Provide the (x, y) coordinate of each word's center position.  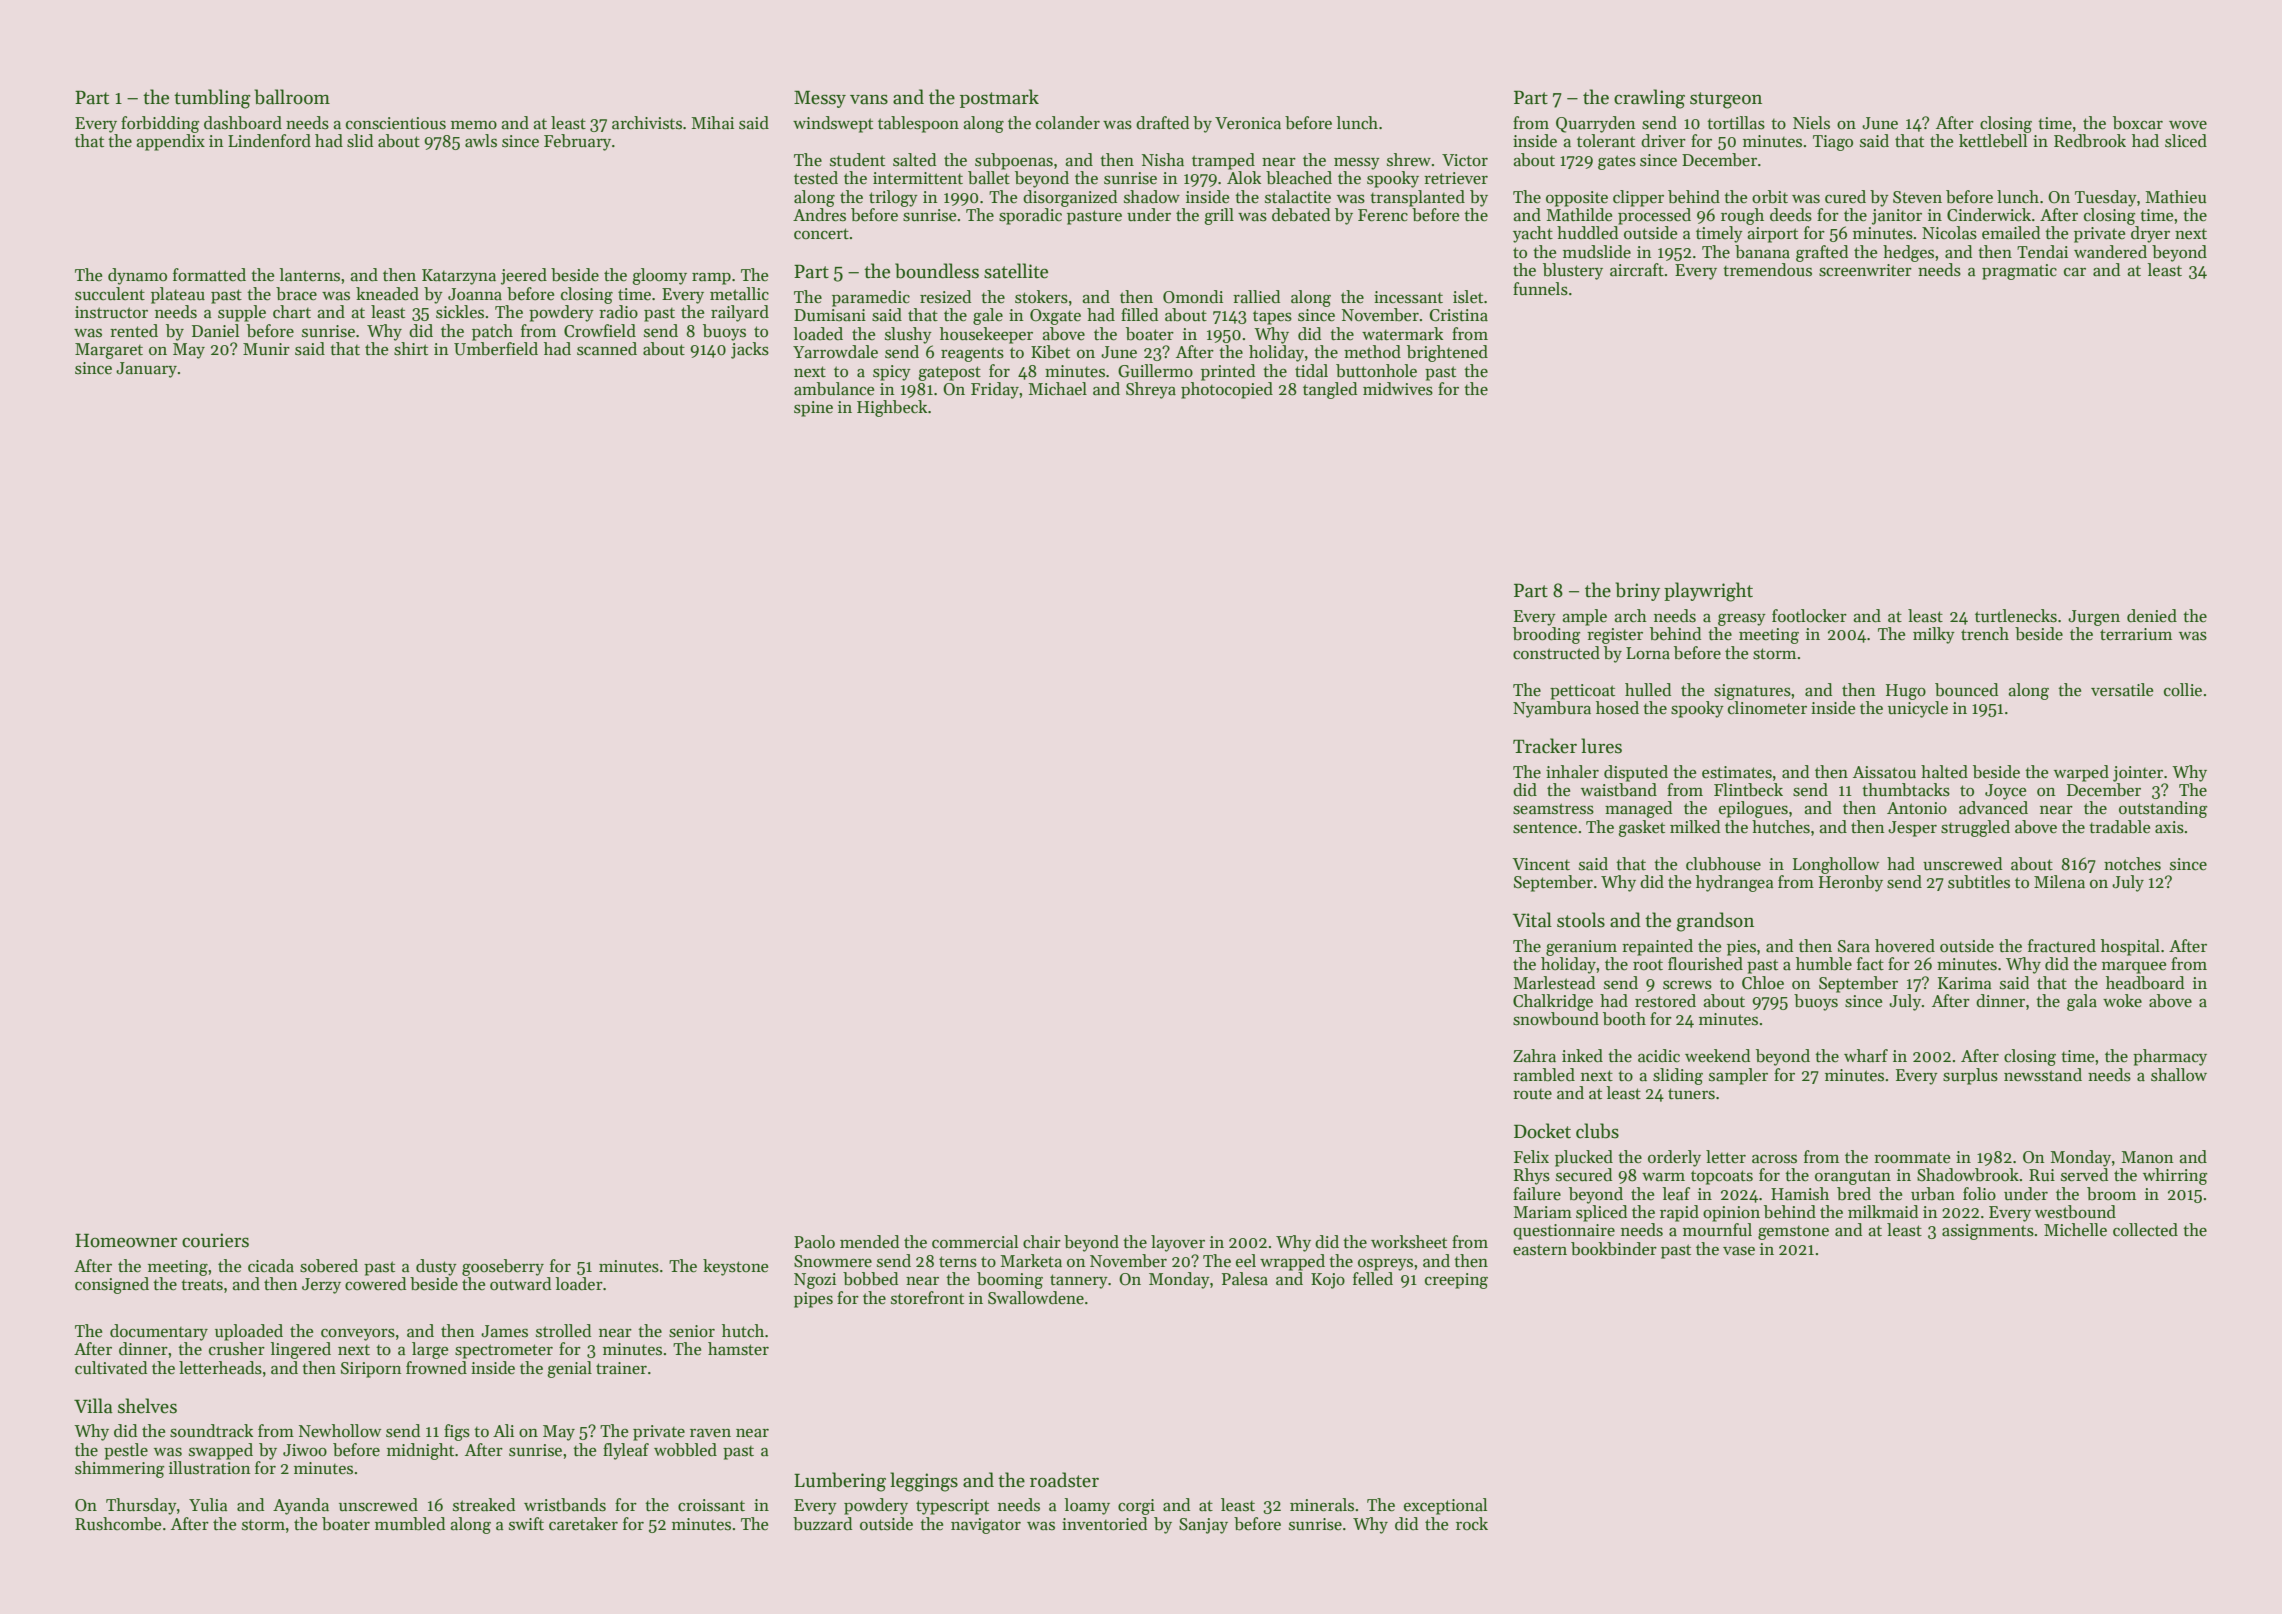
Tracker (1545, 746)
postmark (999, 98)
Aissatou (1884, 772)
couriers (215, 1240)
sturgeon (1726, 100)
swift (526, 1524)
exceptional (1445, 1506)
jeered (524, 276)
